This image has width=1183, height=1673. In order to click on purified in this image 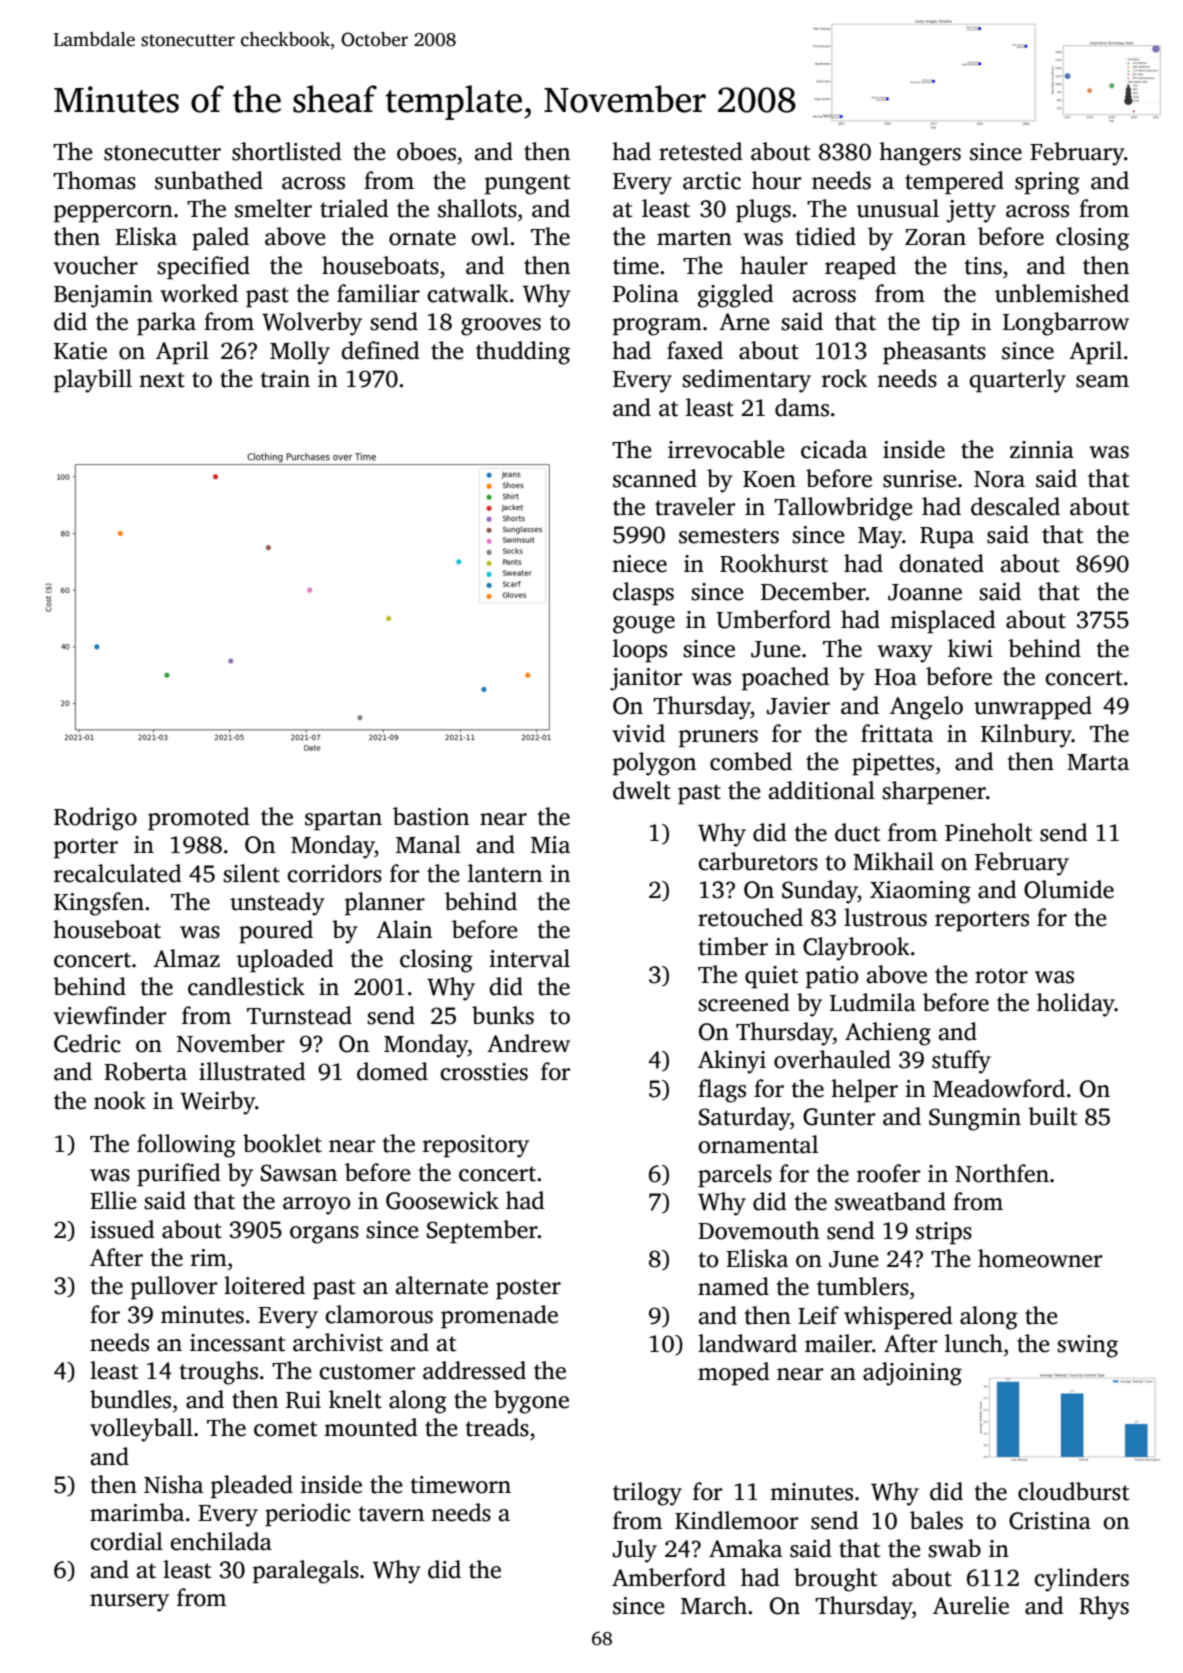, I will do `click(179, 1175)`.
